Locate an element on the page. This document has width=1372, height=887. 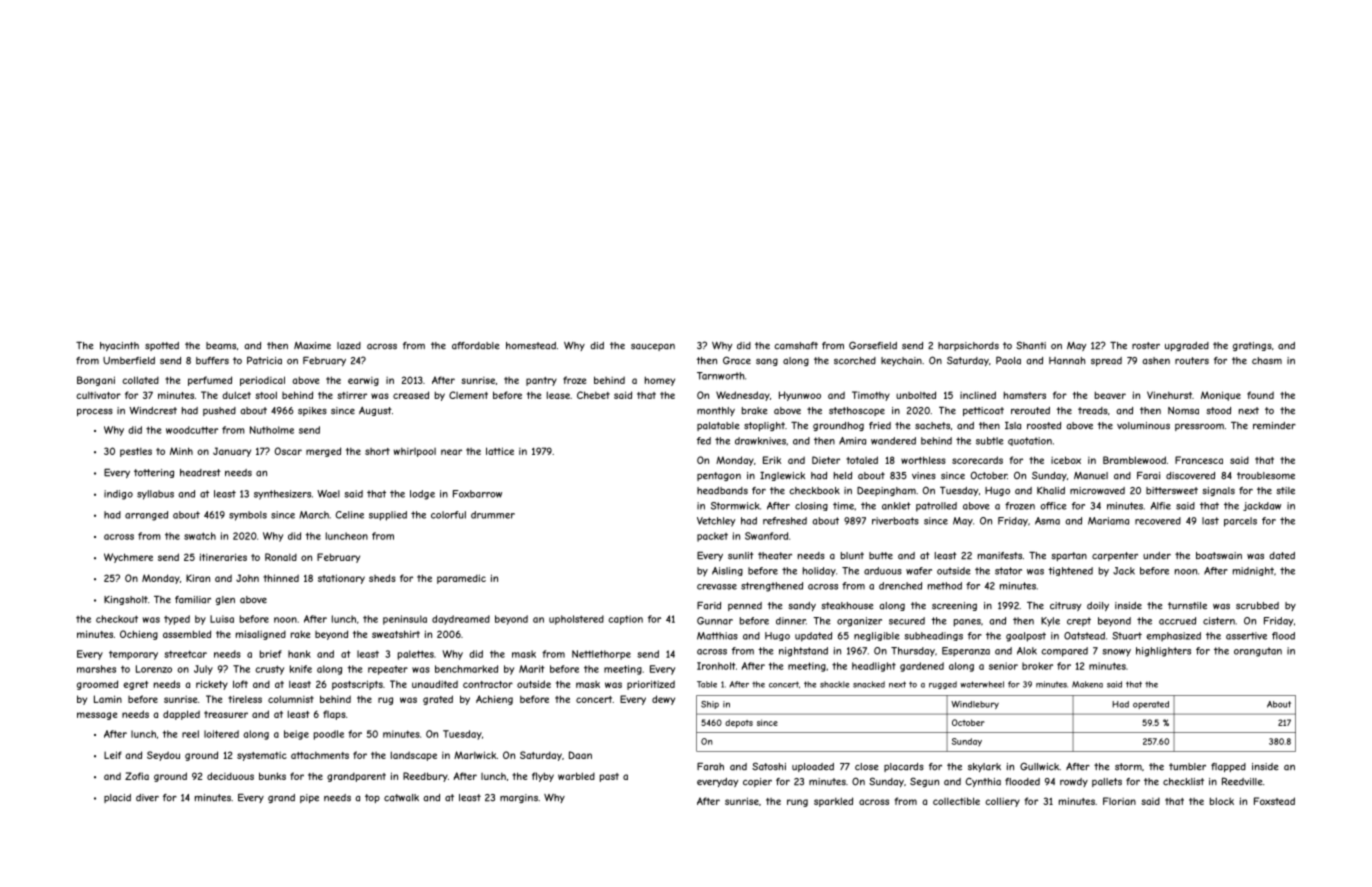
Vetchley is located at coordinates (716, 522).
